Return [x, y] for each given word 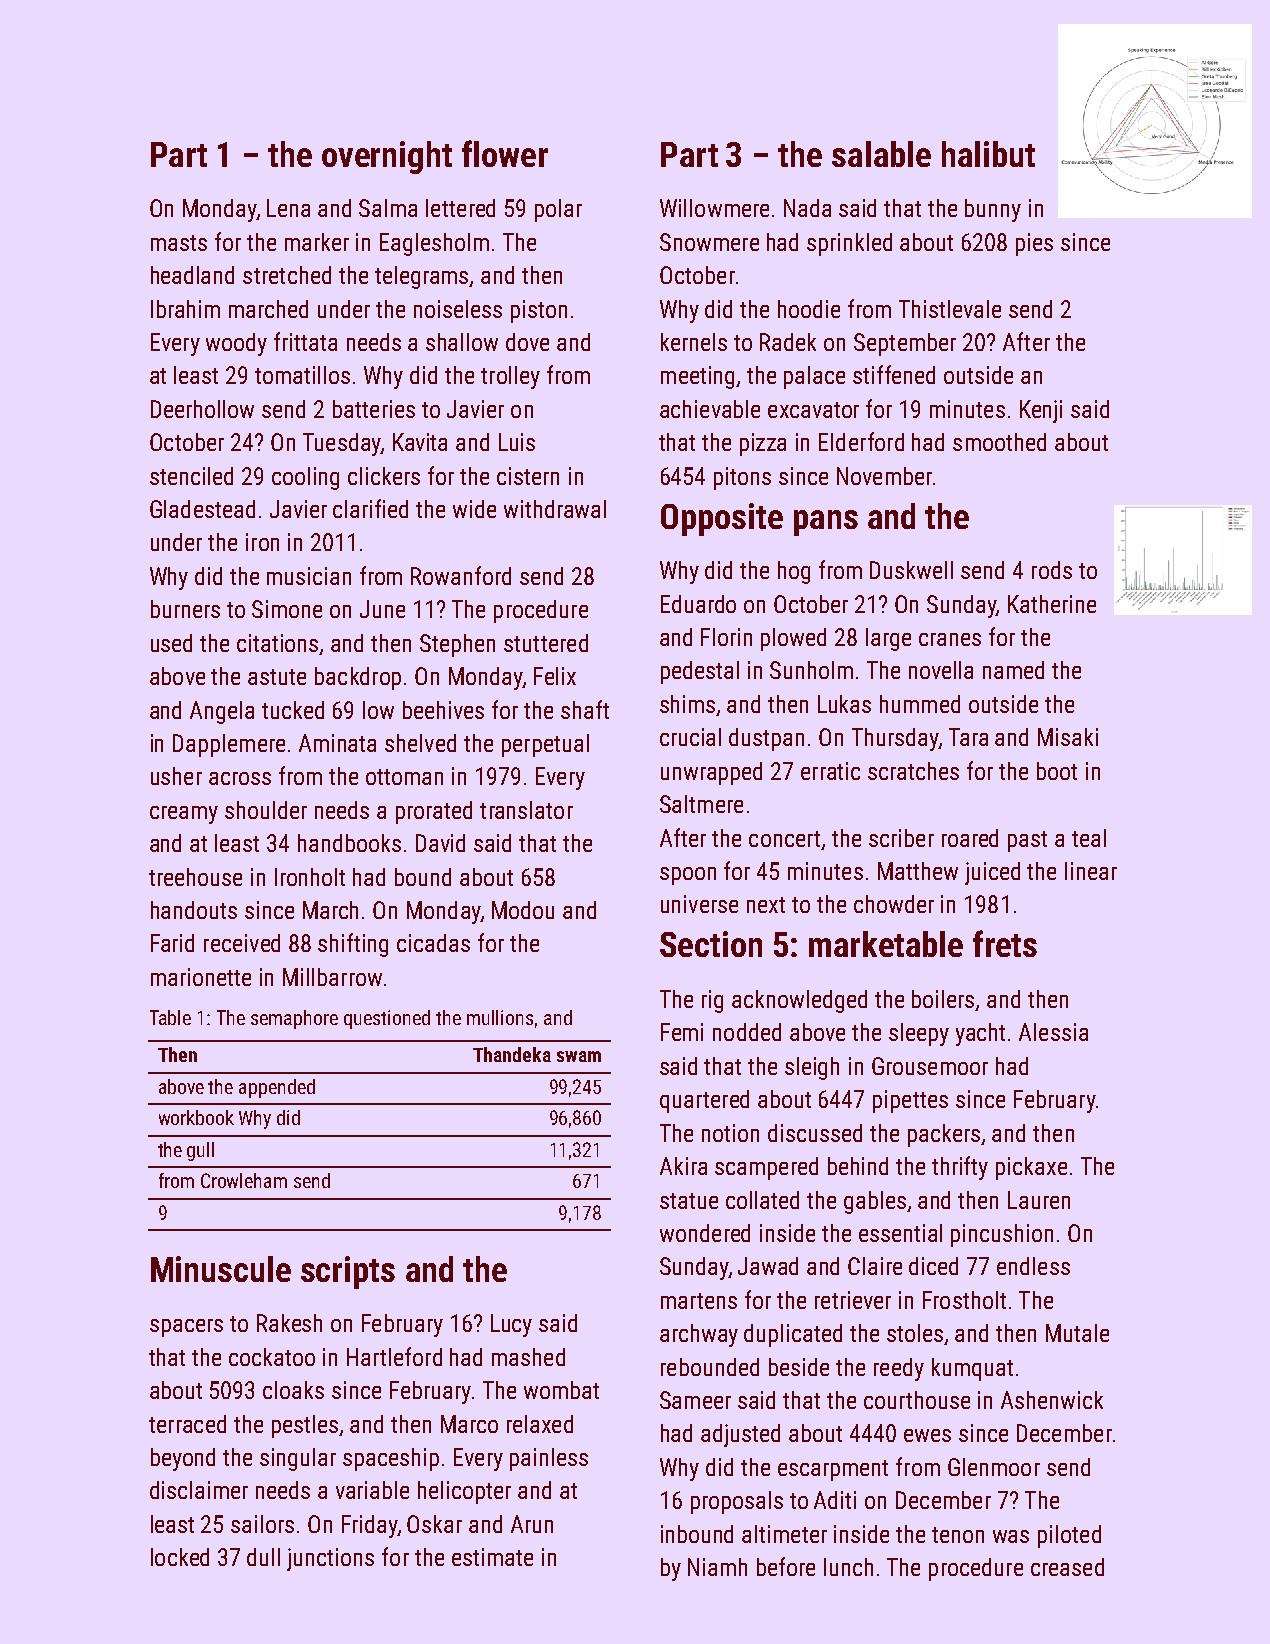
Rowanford [461, 575]
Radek [788, 342]
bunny [993, 210]
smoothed [999, 442]
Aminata [337, 743]
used [171, 643]
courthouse [917, 1400]
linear [1091, 871]
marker [317, 242]
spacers [186, 1328]
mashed [528, 1357]
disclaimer [199, 1490]
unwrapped [711, 773]
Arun [532, 1524]
